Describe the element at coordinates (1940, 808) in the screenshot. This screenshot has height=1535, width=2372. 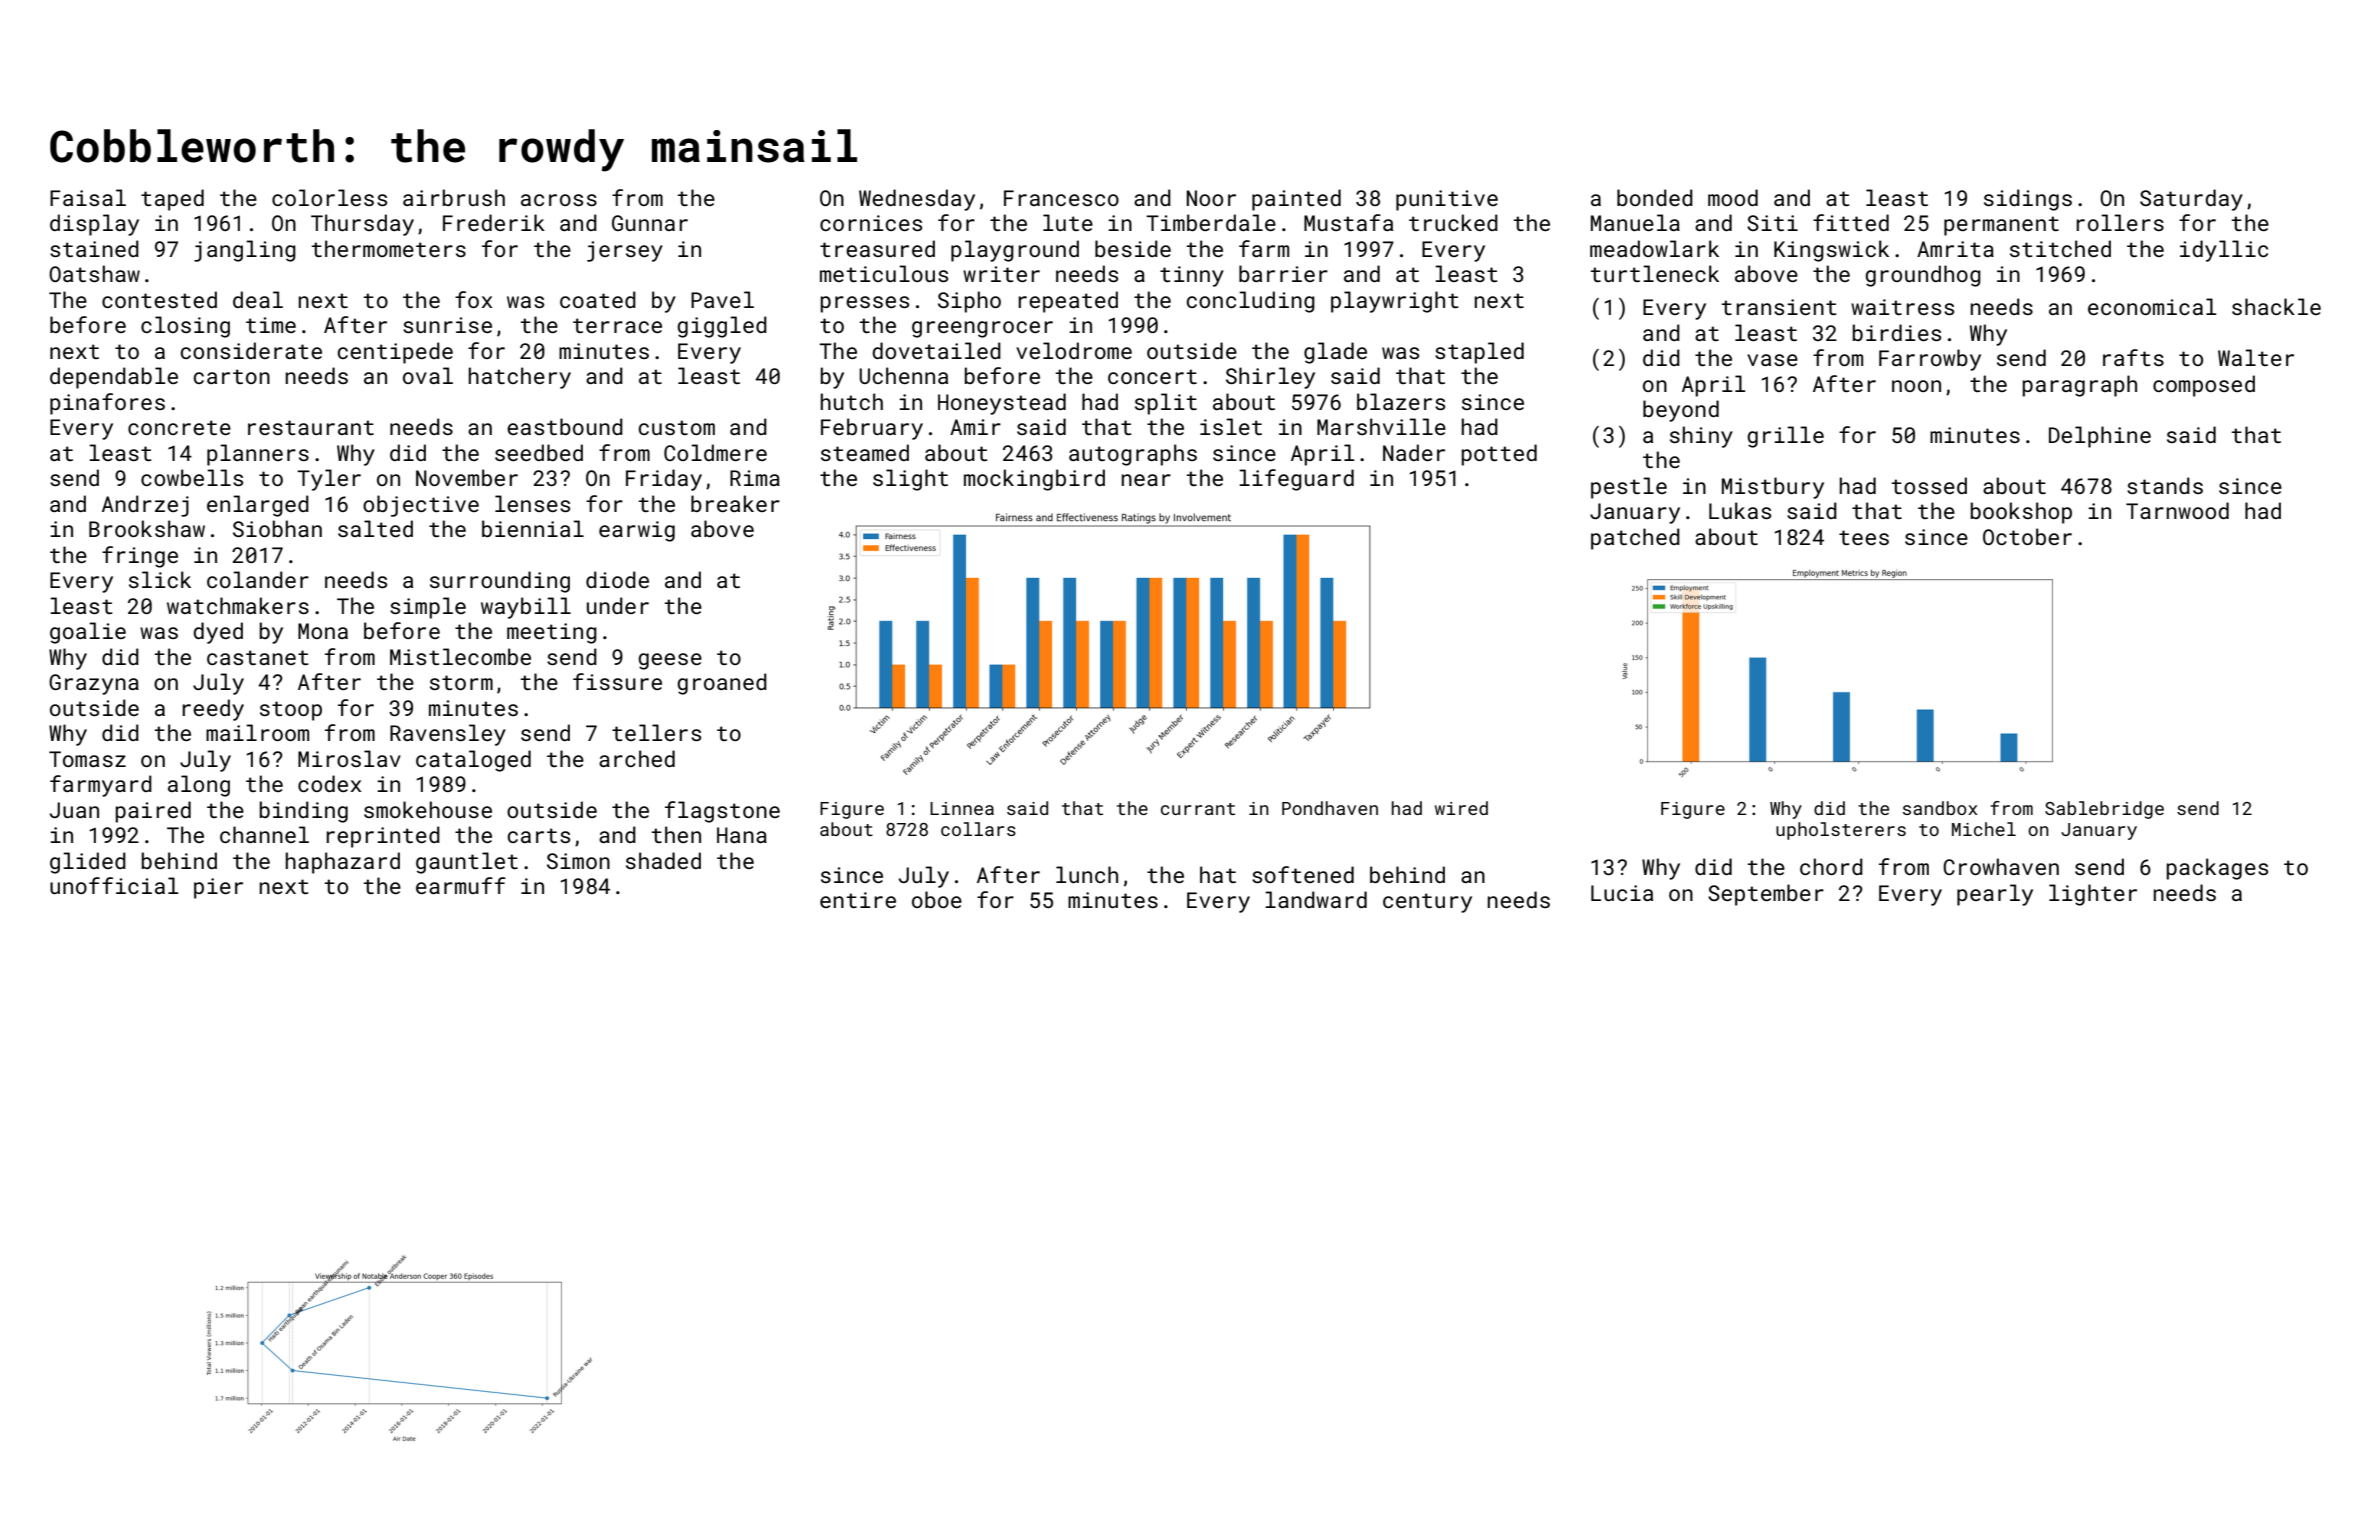
I see `sandbox` at that location.
